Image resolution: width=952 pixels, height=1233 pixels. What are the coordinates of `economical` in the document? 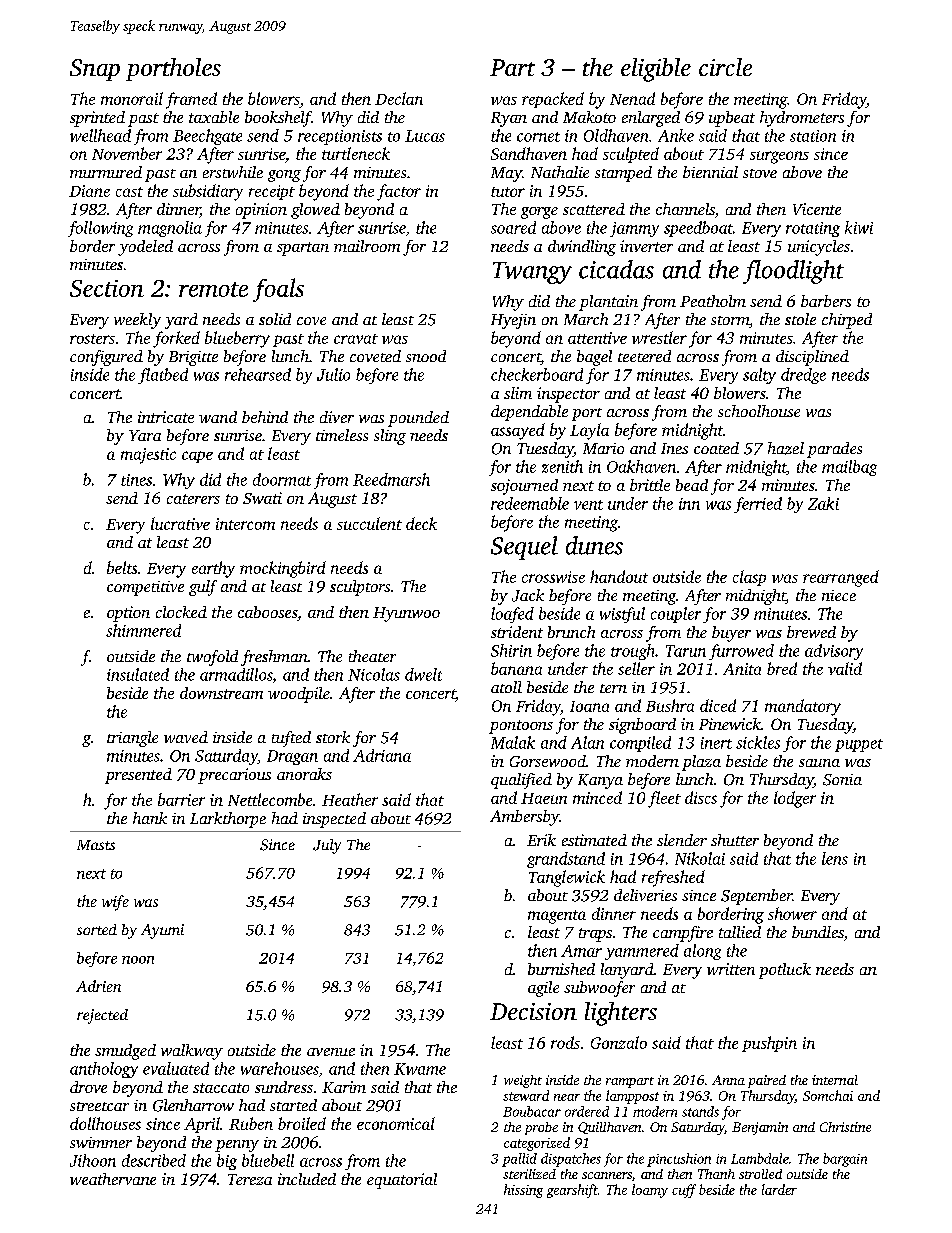 It's located at (396, 1123).
